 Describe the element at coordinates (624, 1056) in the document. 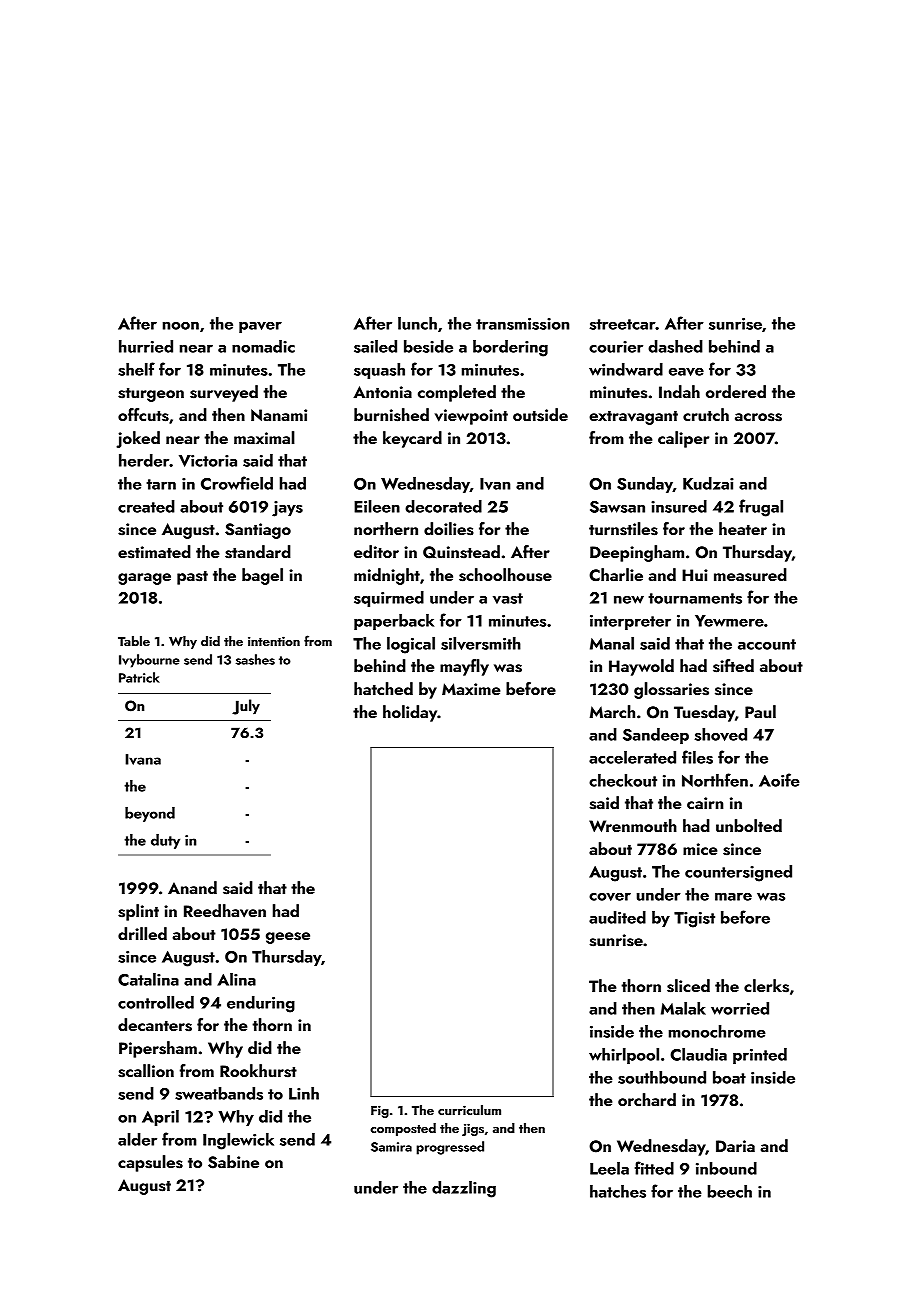

I see `whirlpool` at that location.
